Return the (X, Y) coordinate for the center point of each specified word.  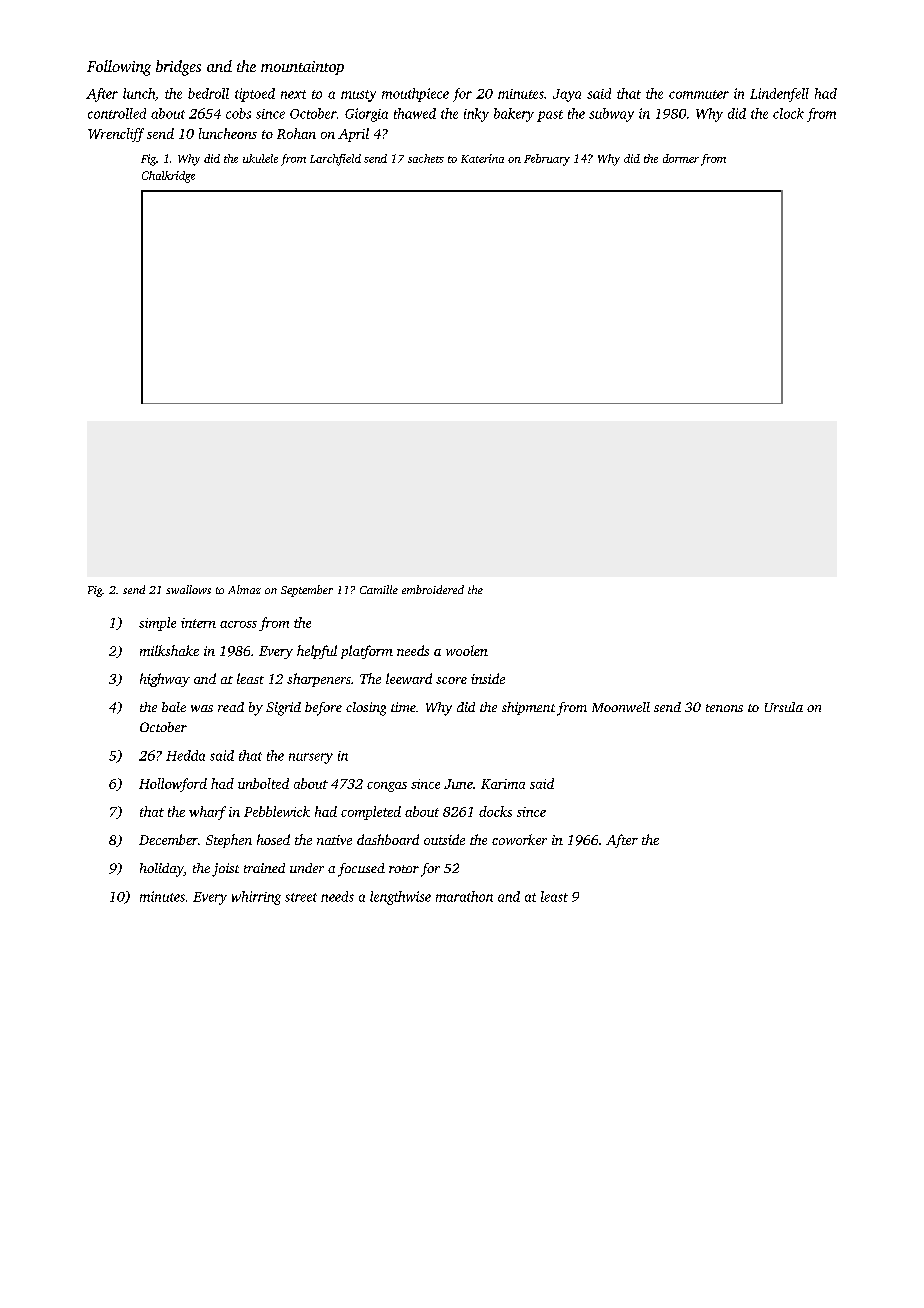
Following (119, 68)
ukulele (260, 158)
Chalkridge (168, 177)
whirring (256, 898)
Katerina (482, 158)
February (547, 160)
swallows (188, 589)
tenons (724, 708)
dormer (681, 158)
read (231, 707)
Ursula (784, 707)
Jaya (567, 95)
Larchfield (335, 160)
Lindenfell (779, 95)
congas (387, 787)
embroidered (433, 589)
